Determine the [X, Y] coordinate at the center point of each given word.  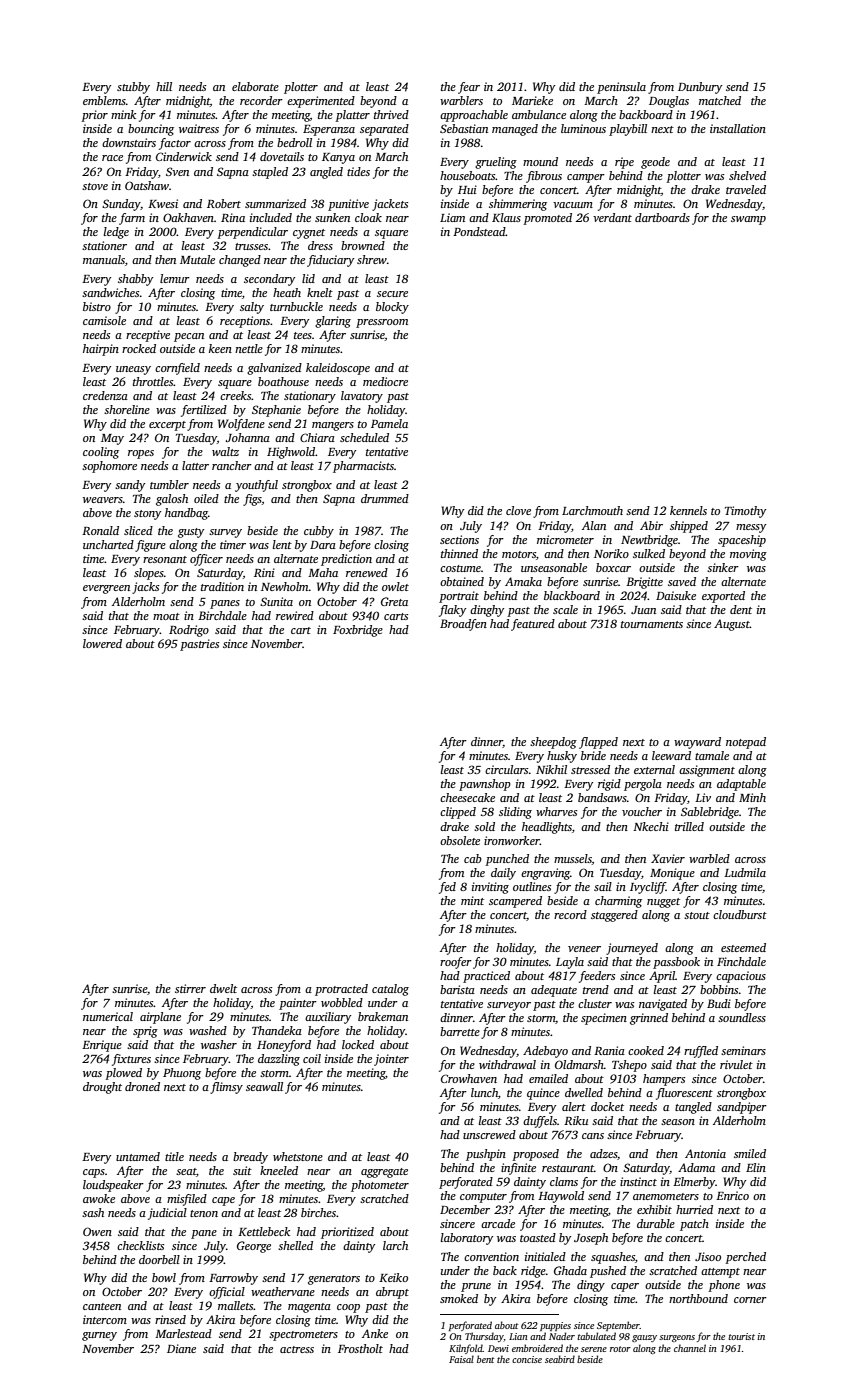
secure [392, 294]
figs [252, 500]
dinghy [487, 611]
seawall [264, 1086]
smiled [750, 1153]
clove [518, 510]
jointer [391, 1060]
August [732, 625]
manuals [104, 259]
